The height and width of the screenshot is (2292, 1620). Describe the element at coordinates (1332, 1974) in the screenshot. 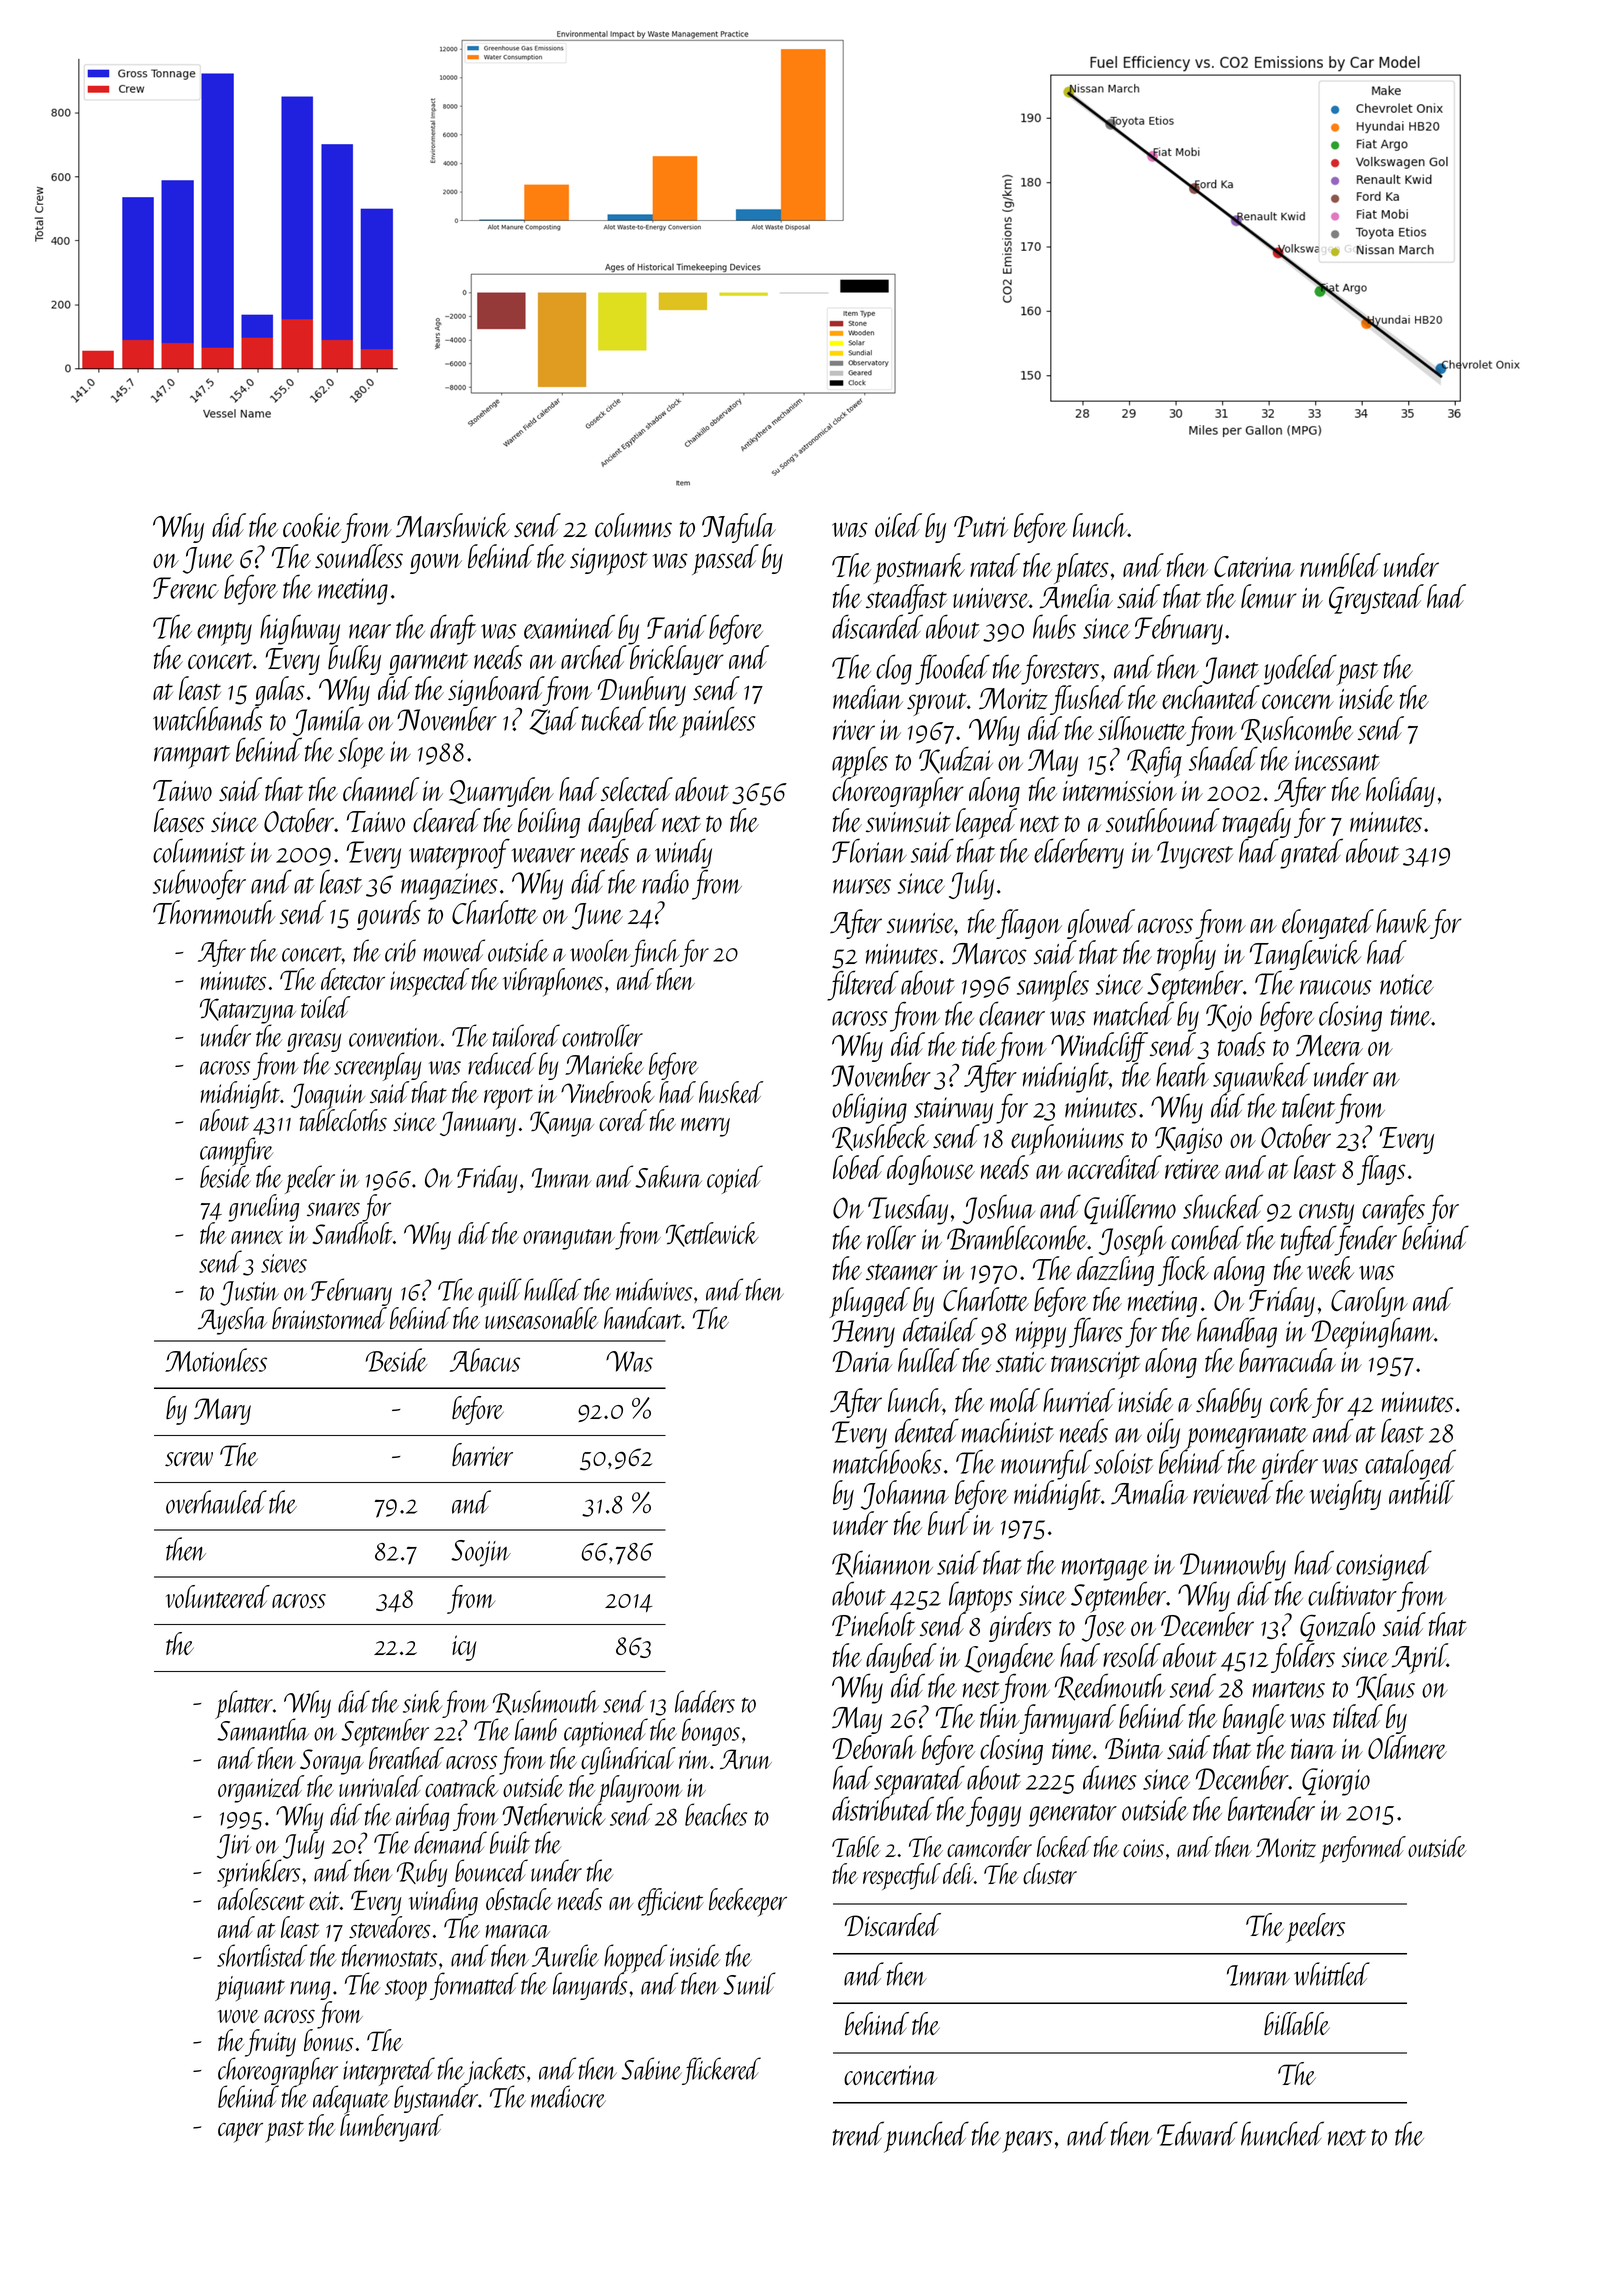

I see `whittled` at that location.
